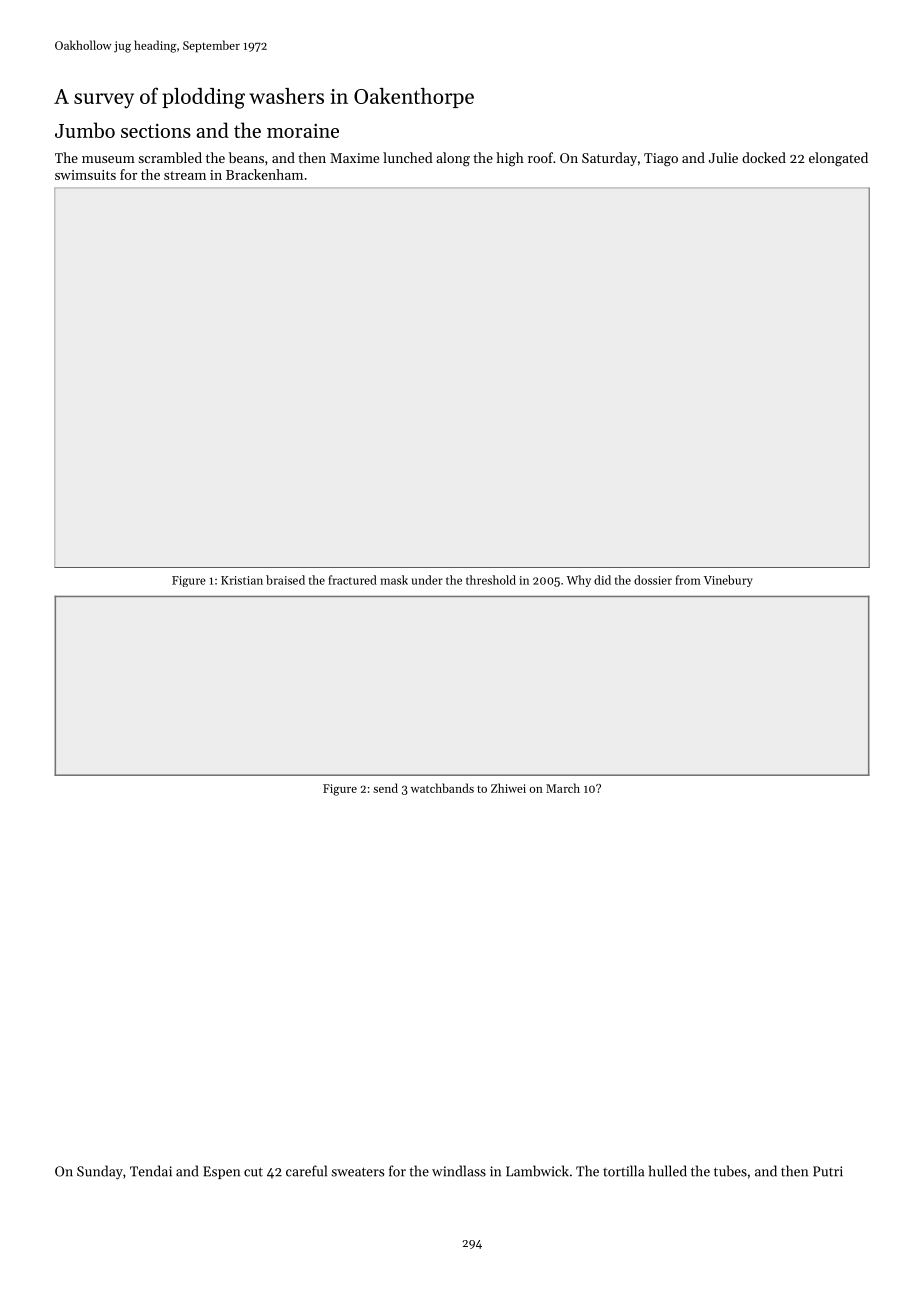 The width and height of the screenshot is (924, 1308). I want to click on docked, so click(764, 157).
